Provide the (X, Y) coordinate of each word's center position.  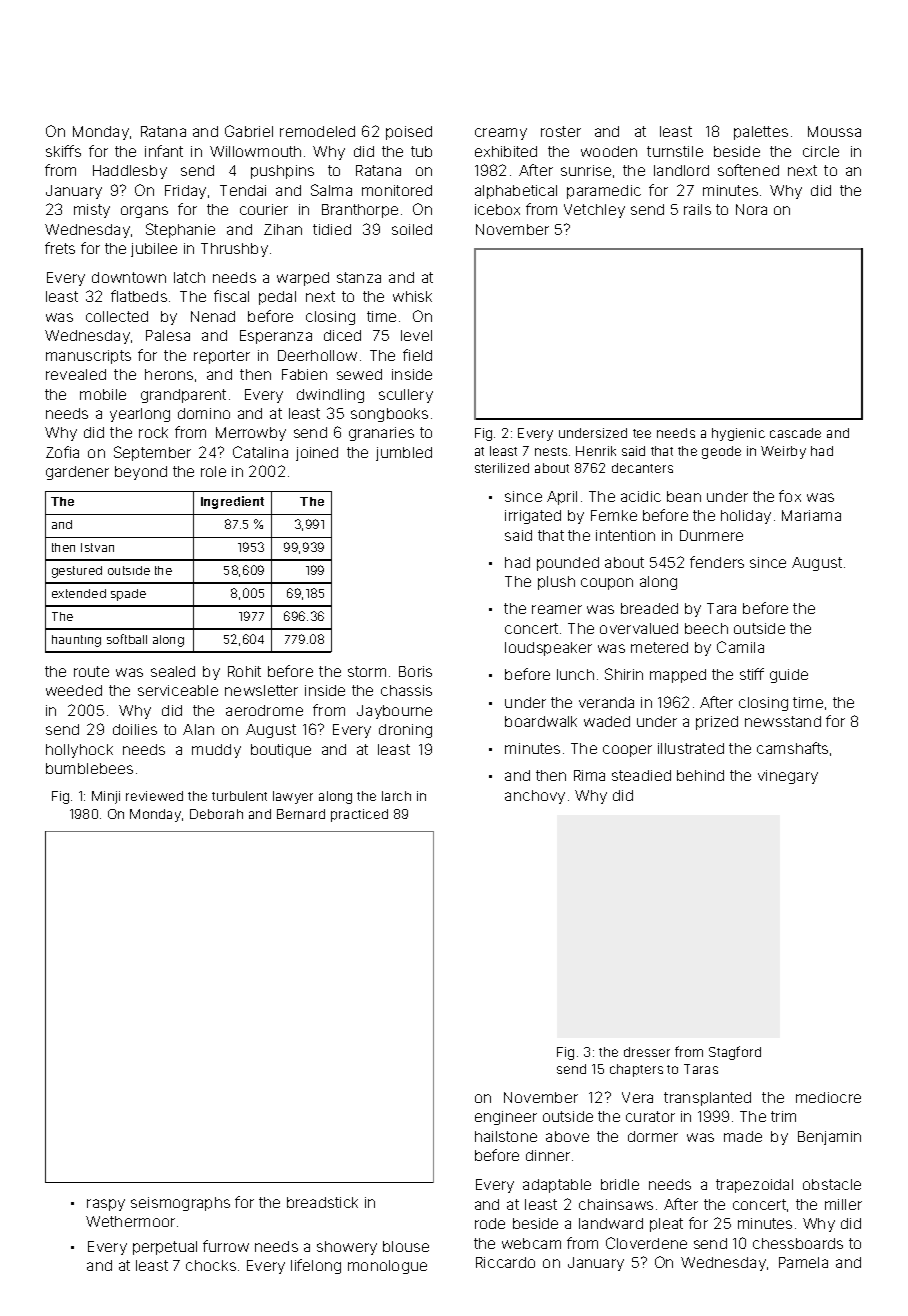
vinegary (788, 777)
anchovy (535, 797)
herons (169, 374)
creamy (501, 134)
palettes (761, 133)
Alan (198, 729)
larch (396, 796)
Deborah (216, 814)
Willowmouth (255, 151)
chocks (211, 1265)
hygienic (738, 434)
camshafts (792, 748)
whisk (412, 296)
